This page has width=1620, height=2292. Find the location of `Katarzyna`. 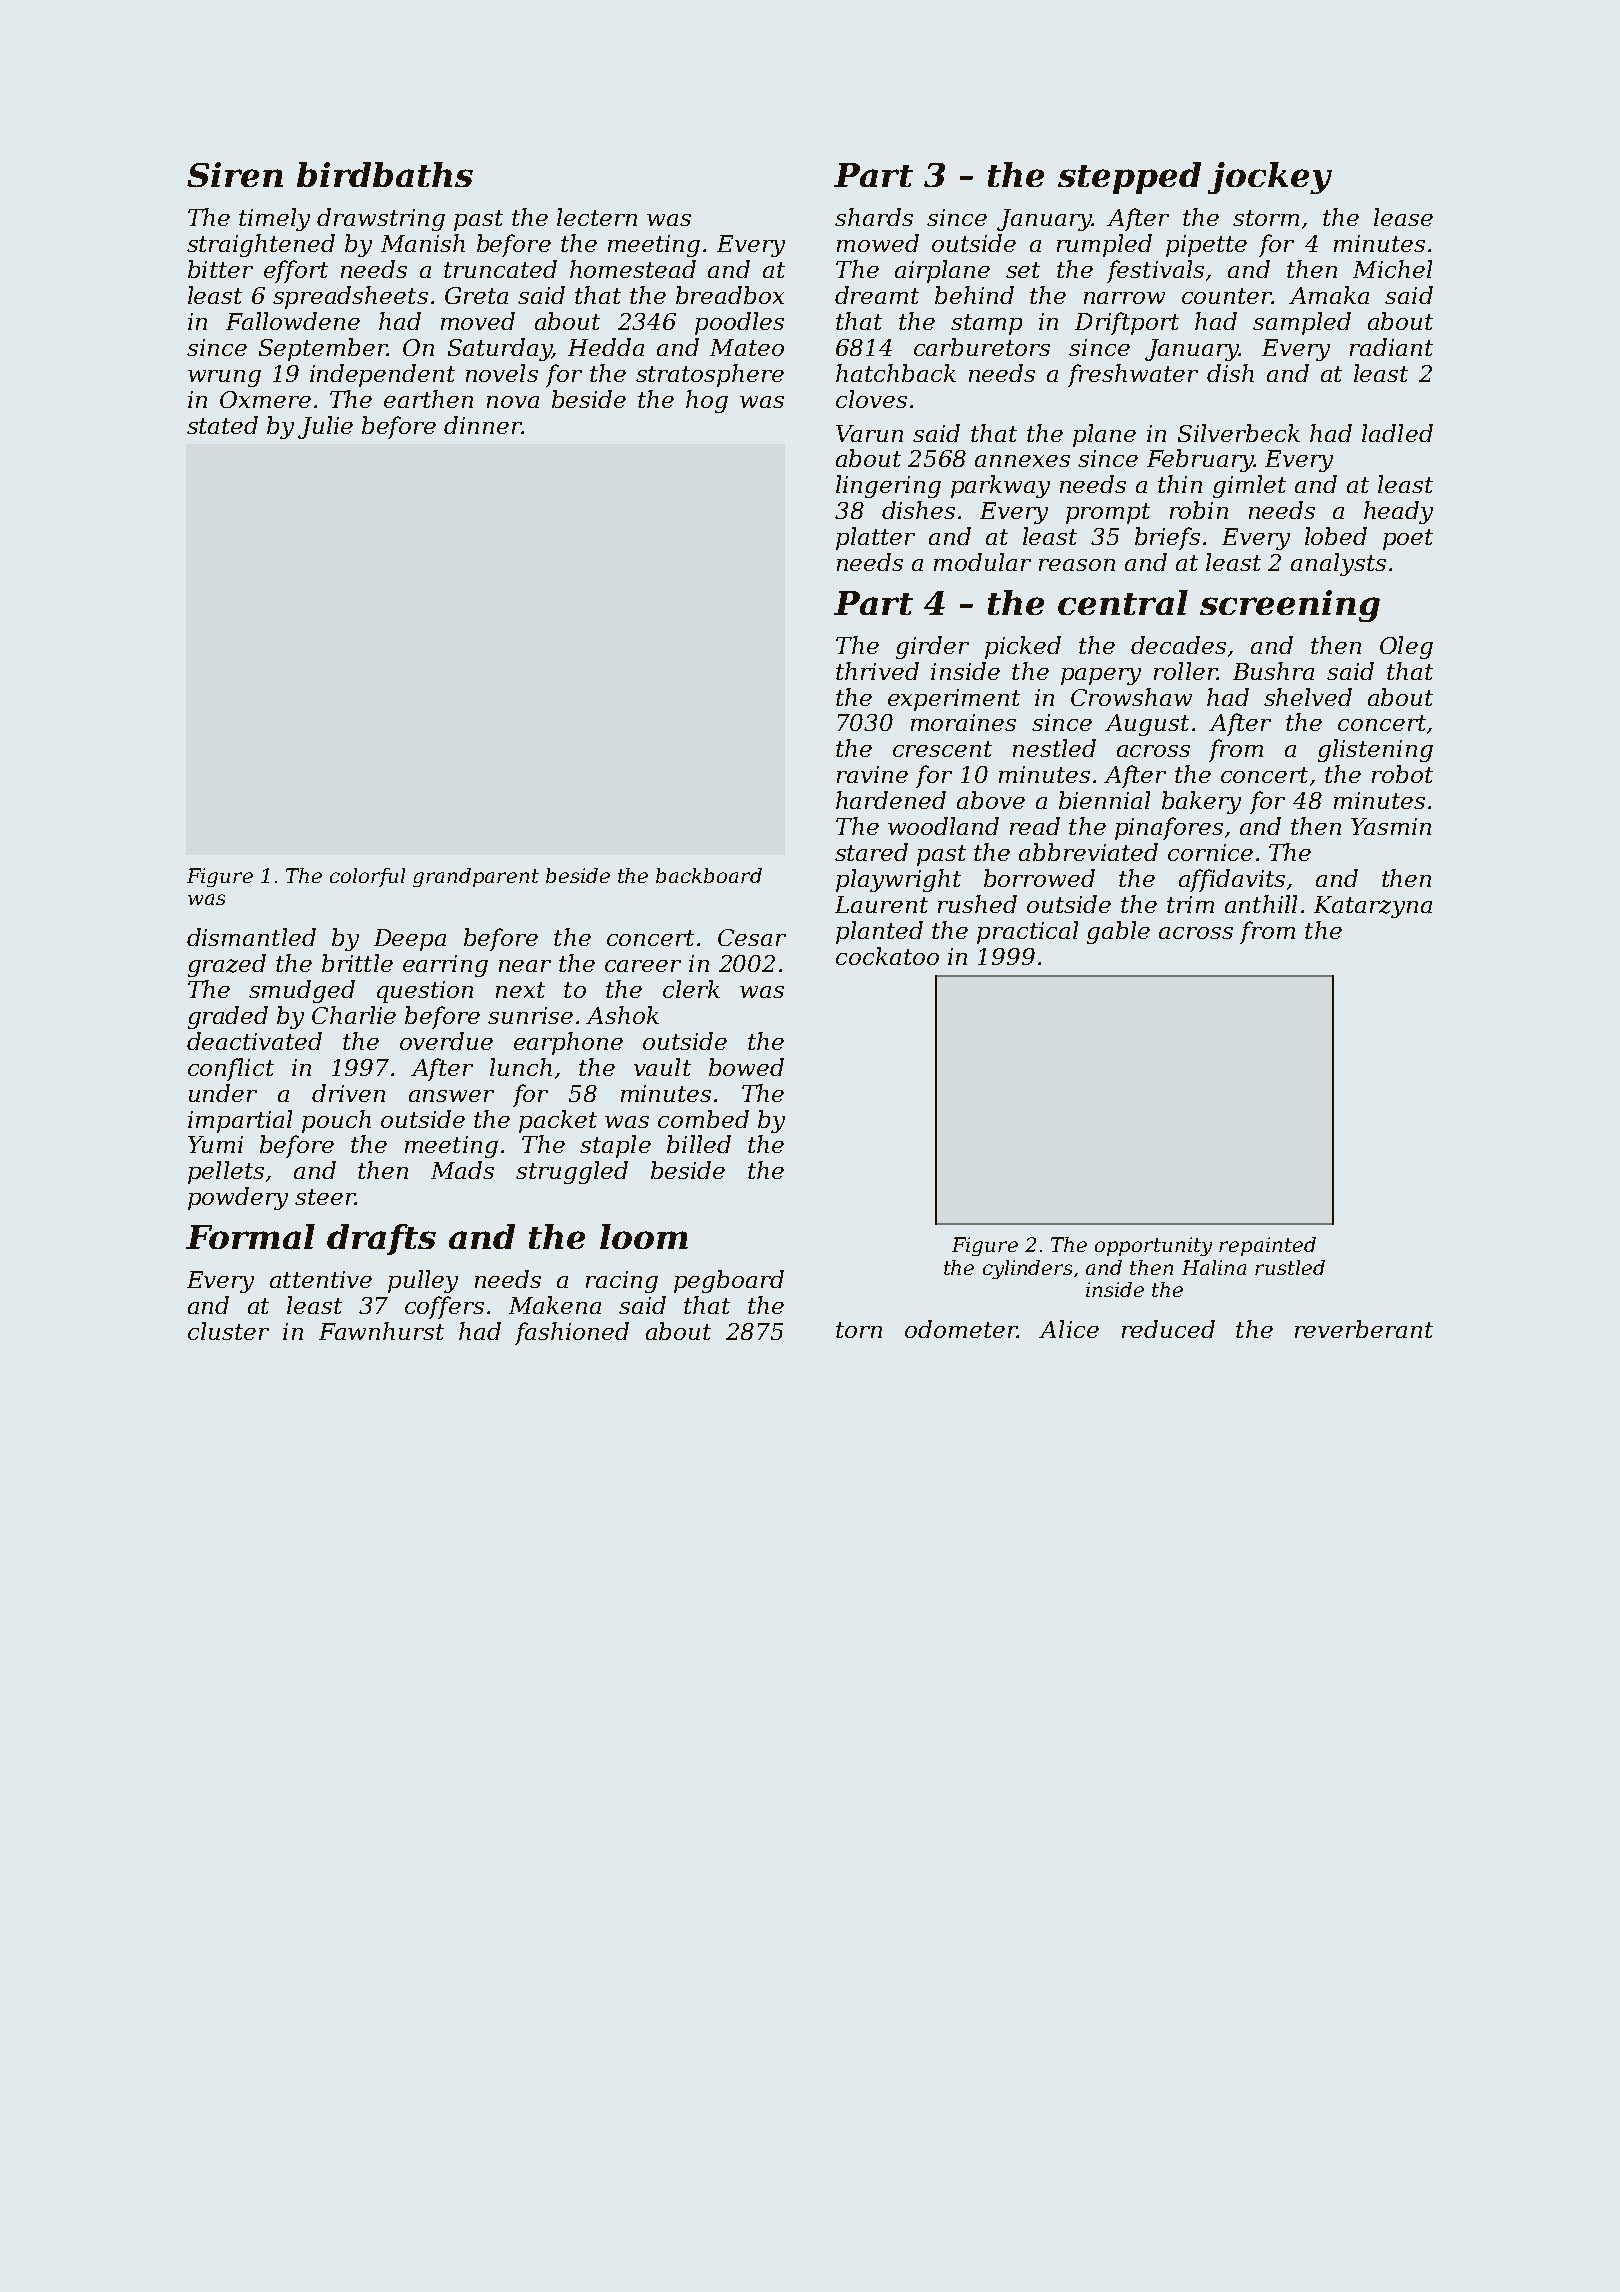

Katarzyna is located at coordinates (1373, 907).
